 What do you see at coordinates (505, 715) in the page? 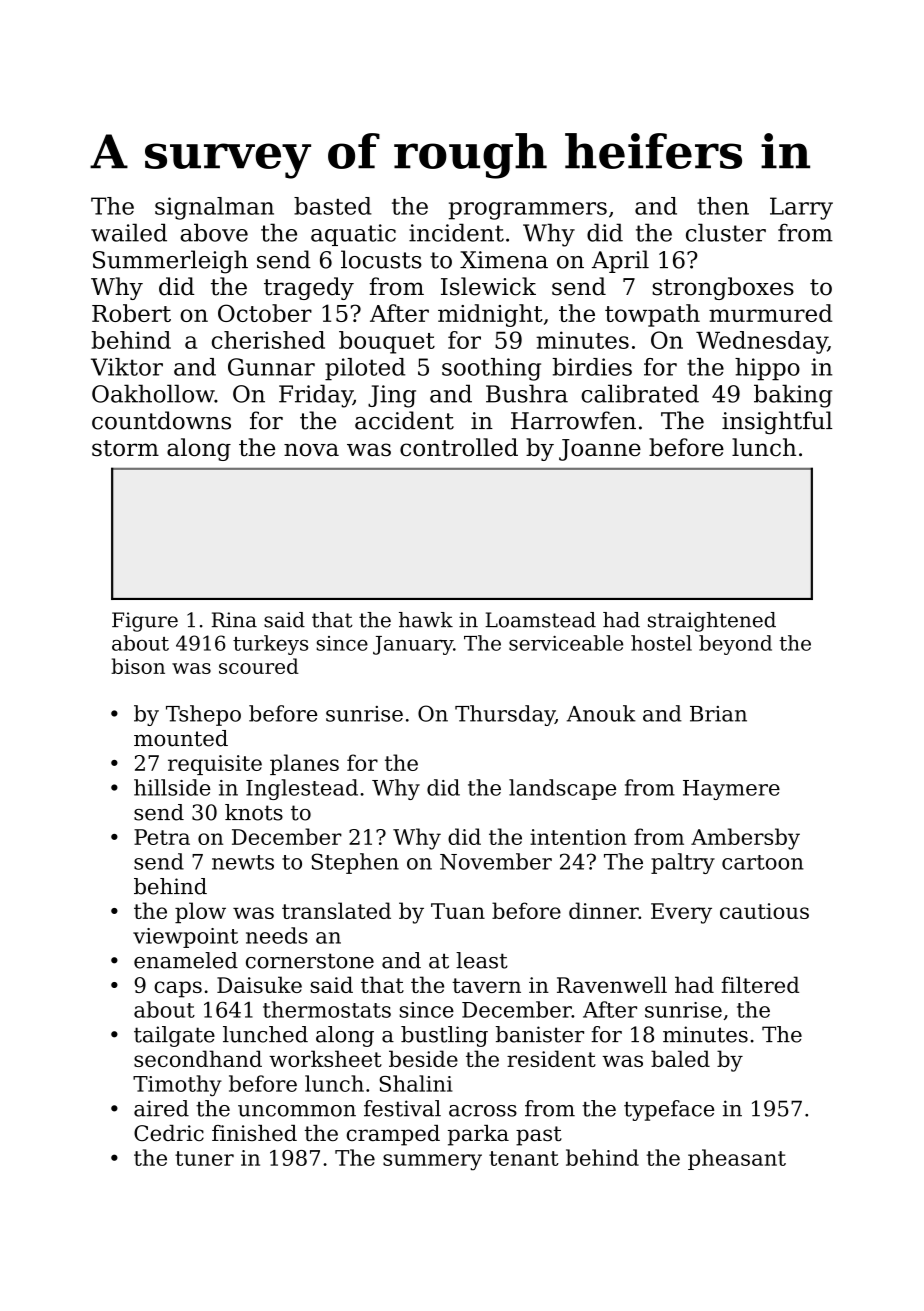
I see `Thursday` at bounding box center [505, 715].
